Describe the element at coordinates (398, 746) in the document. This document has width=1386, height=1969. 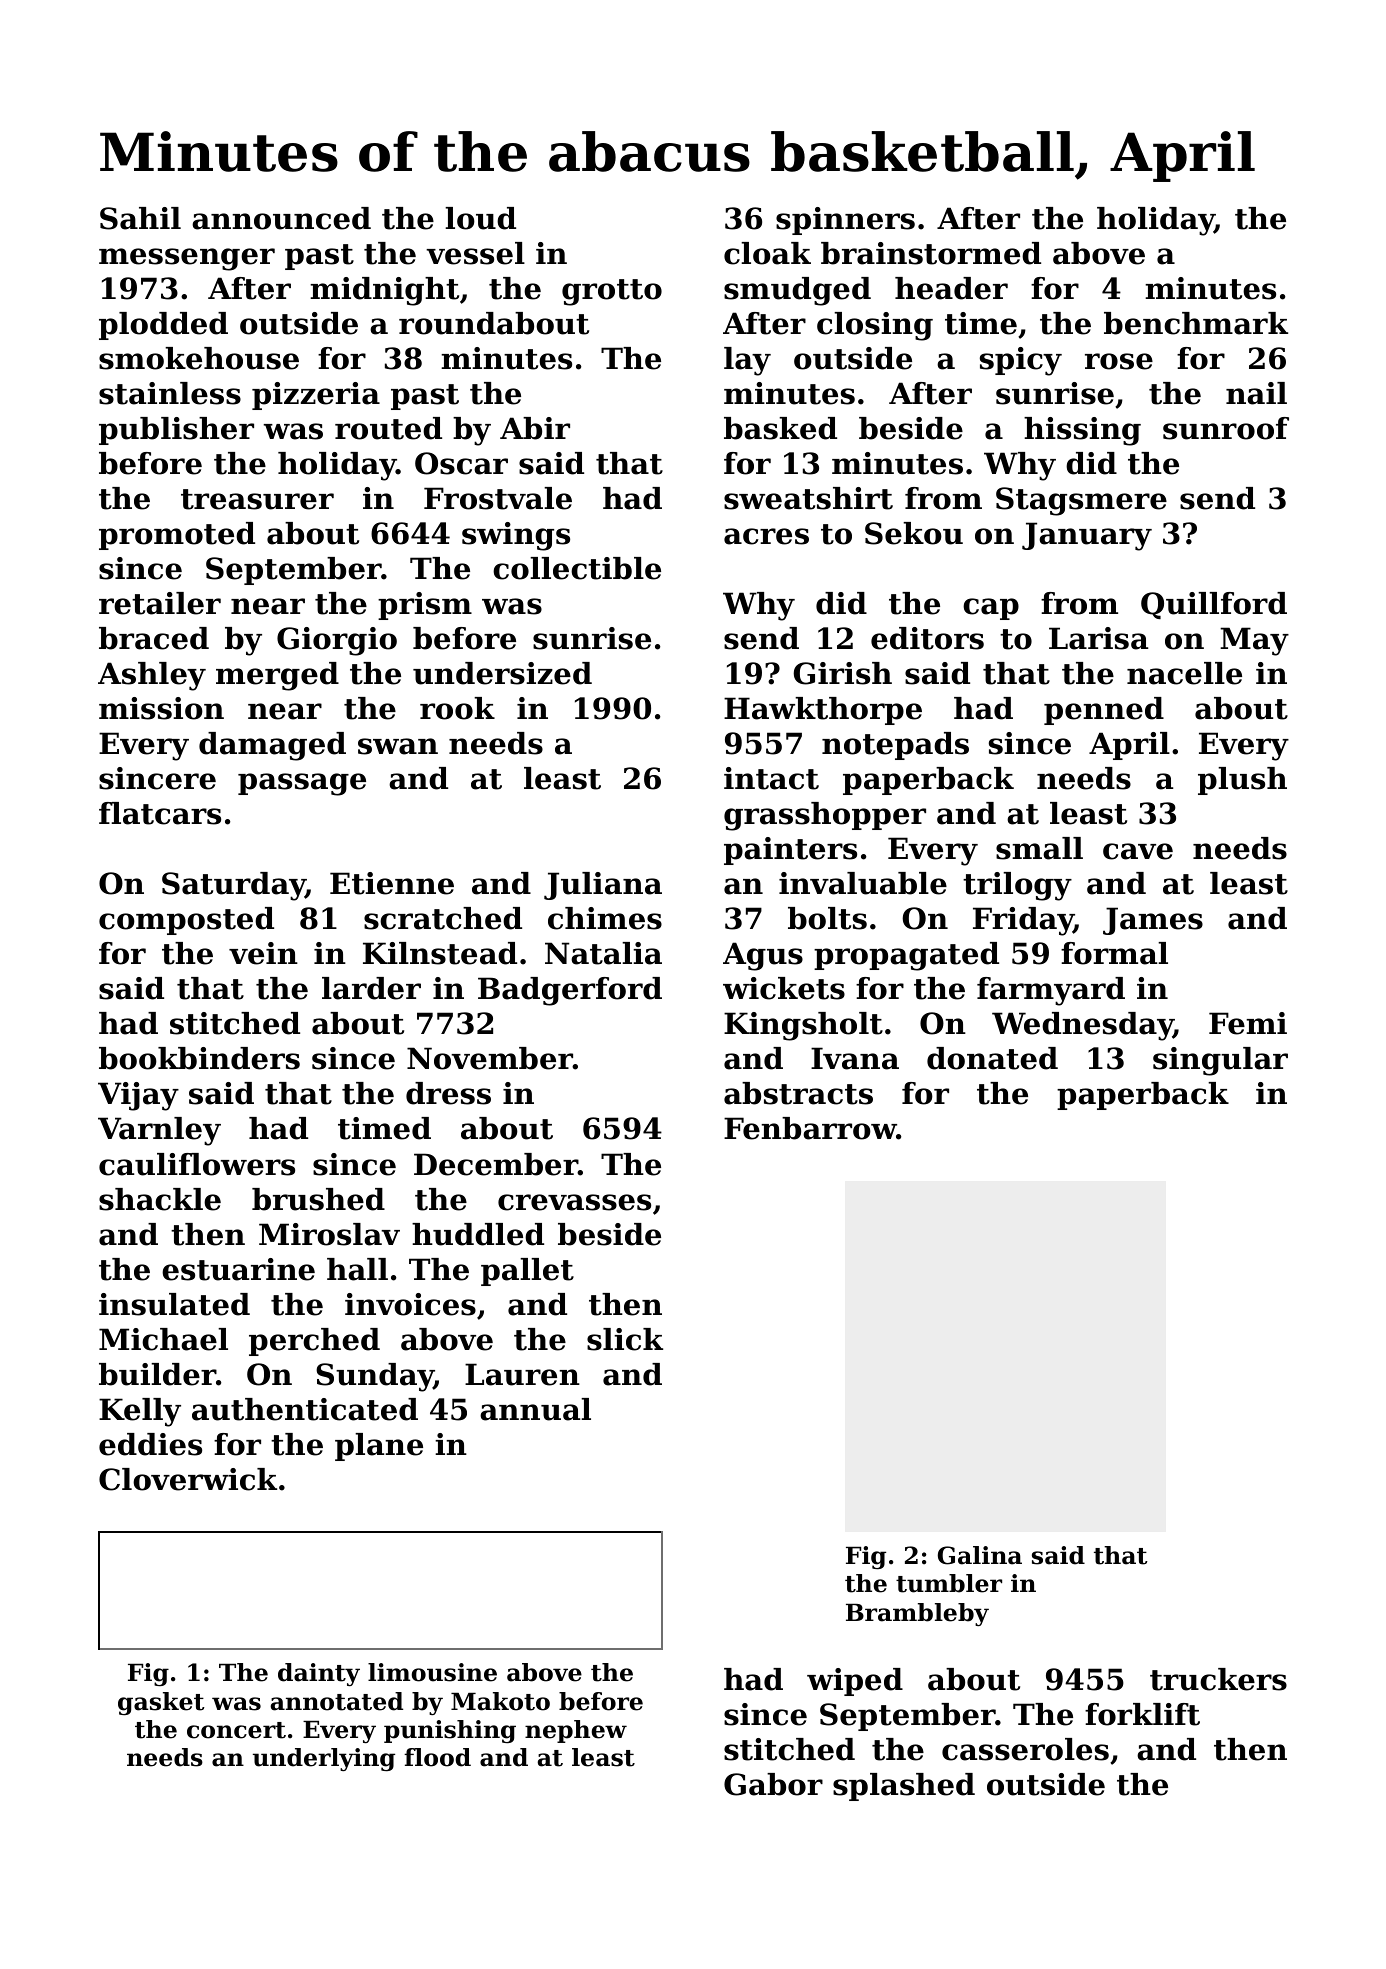
I see `swan` at that location.
